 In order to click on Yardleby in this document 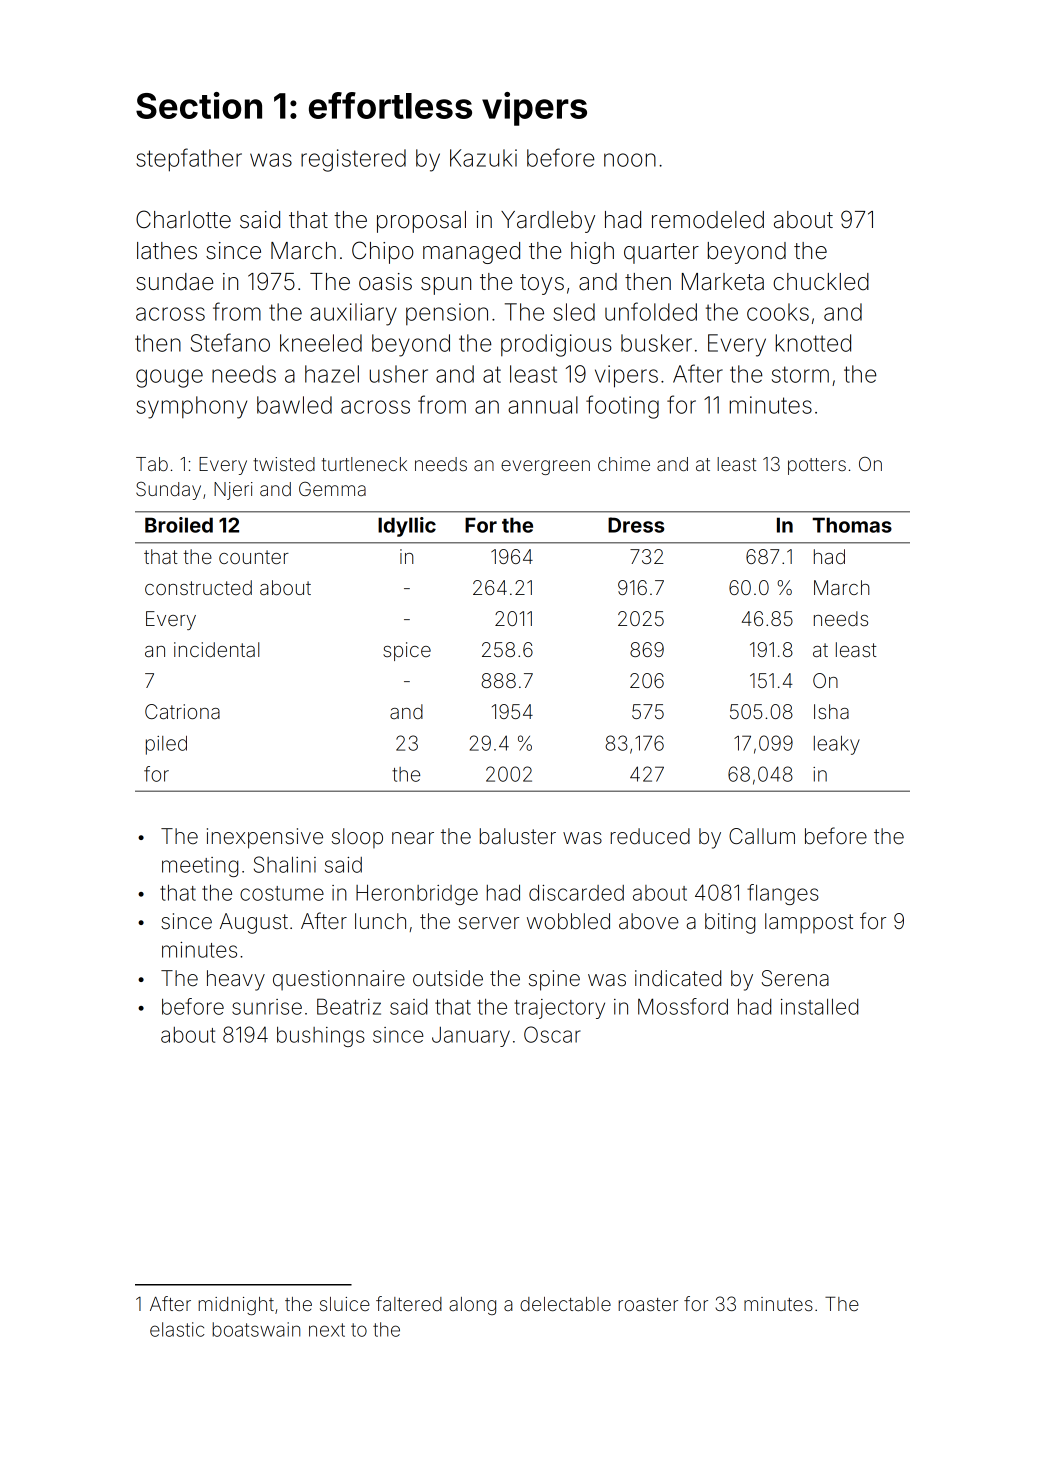, I will do `click(548, 222)`.
